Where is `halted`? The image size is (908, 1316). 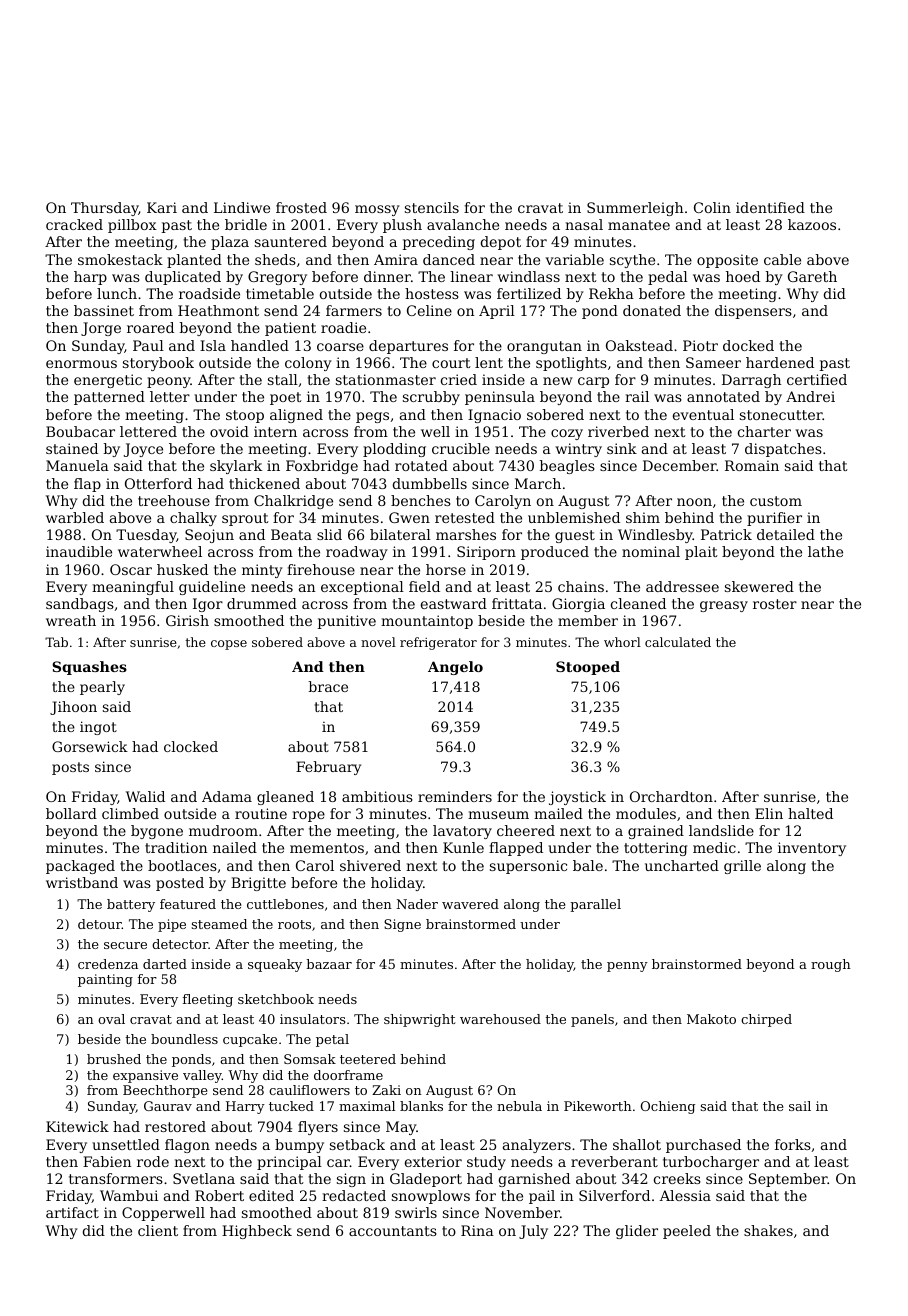
halted is located at coordinates (810, 813).
